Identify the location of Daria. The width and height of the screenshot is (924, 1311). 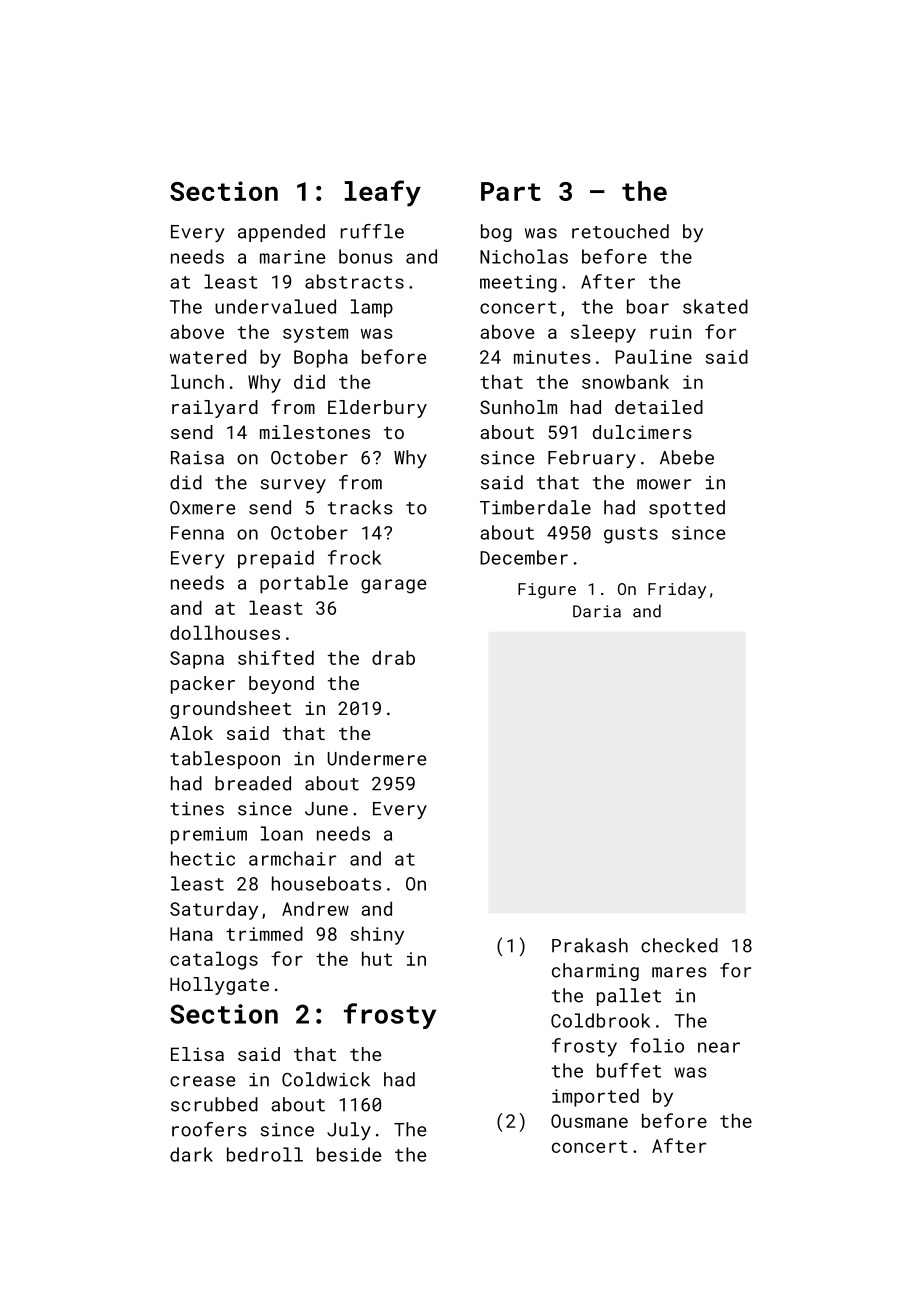
(597, 611).
